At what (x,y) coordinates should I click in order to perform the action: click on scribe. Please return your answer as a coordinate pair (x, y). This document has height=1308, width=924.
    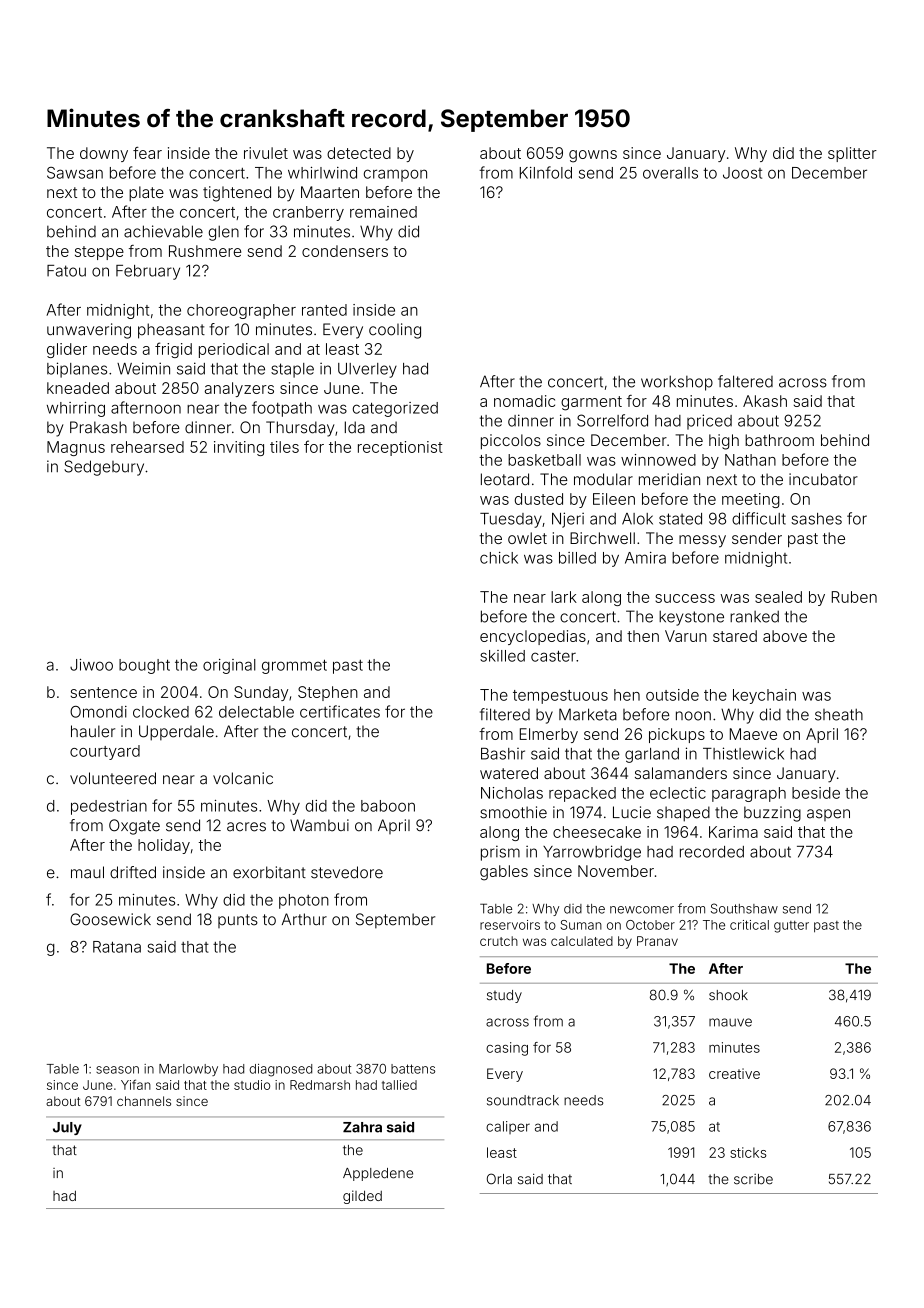
    Looking at the image, I should click on (753, 1179).
